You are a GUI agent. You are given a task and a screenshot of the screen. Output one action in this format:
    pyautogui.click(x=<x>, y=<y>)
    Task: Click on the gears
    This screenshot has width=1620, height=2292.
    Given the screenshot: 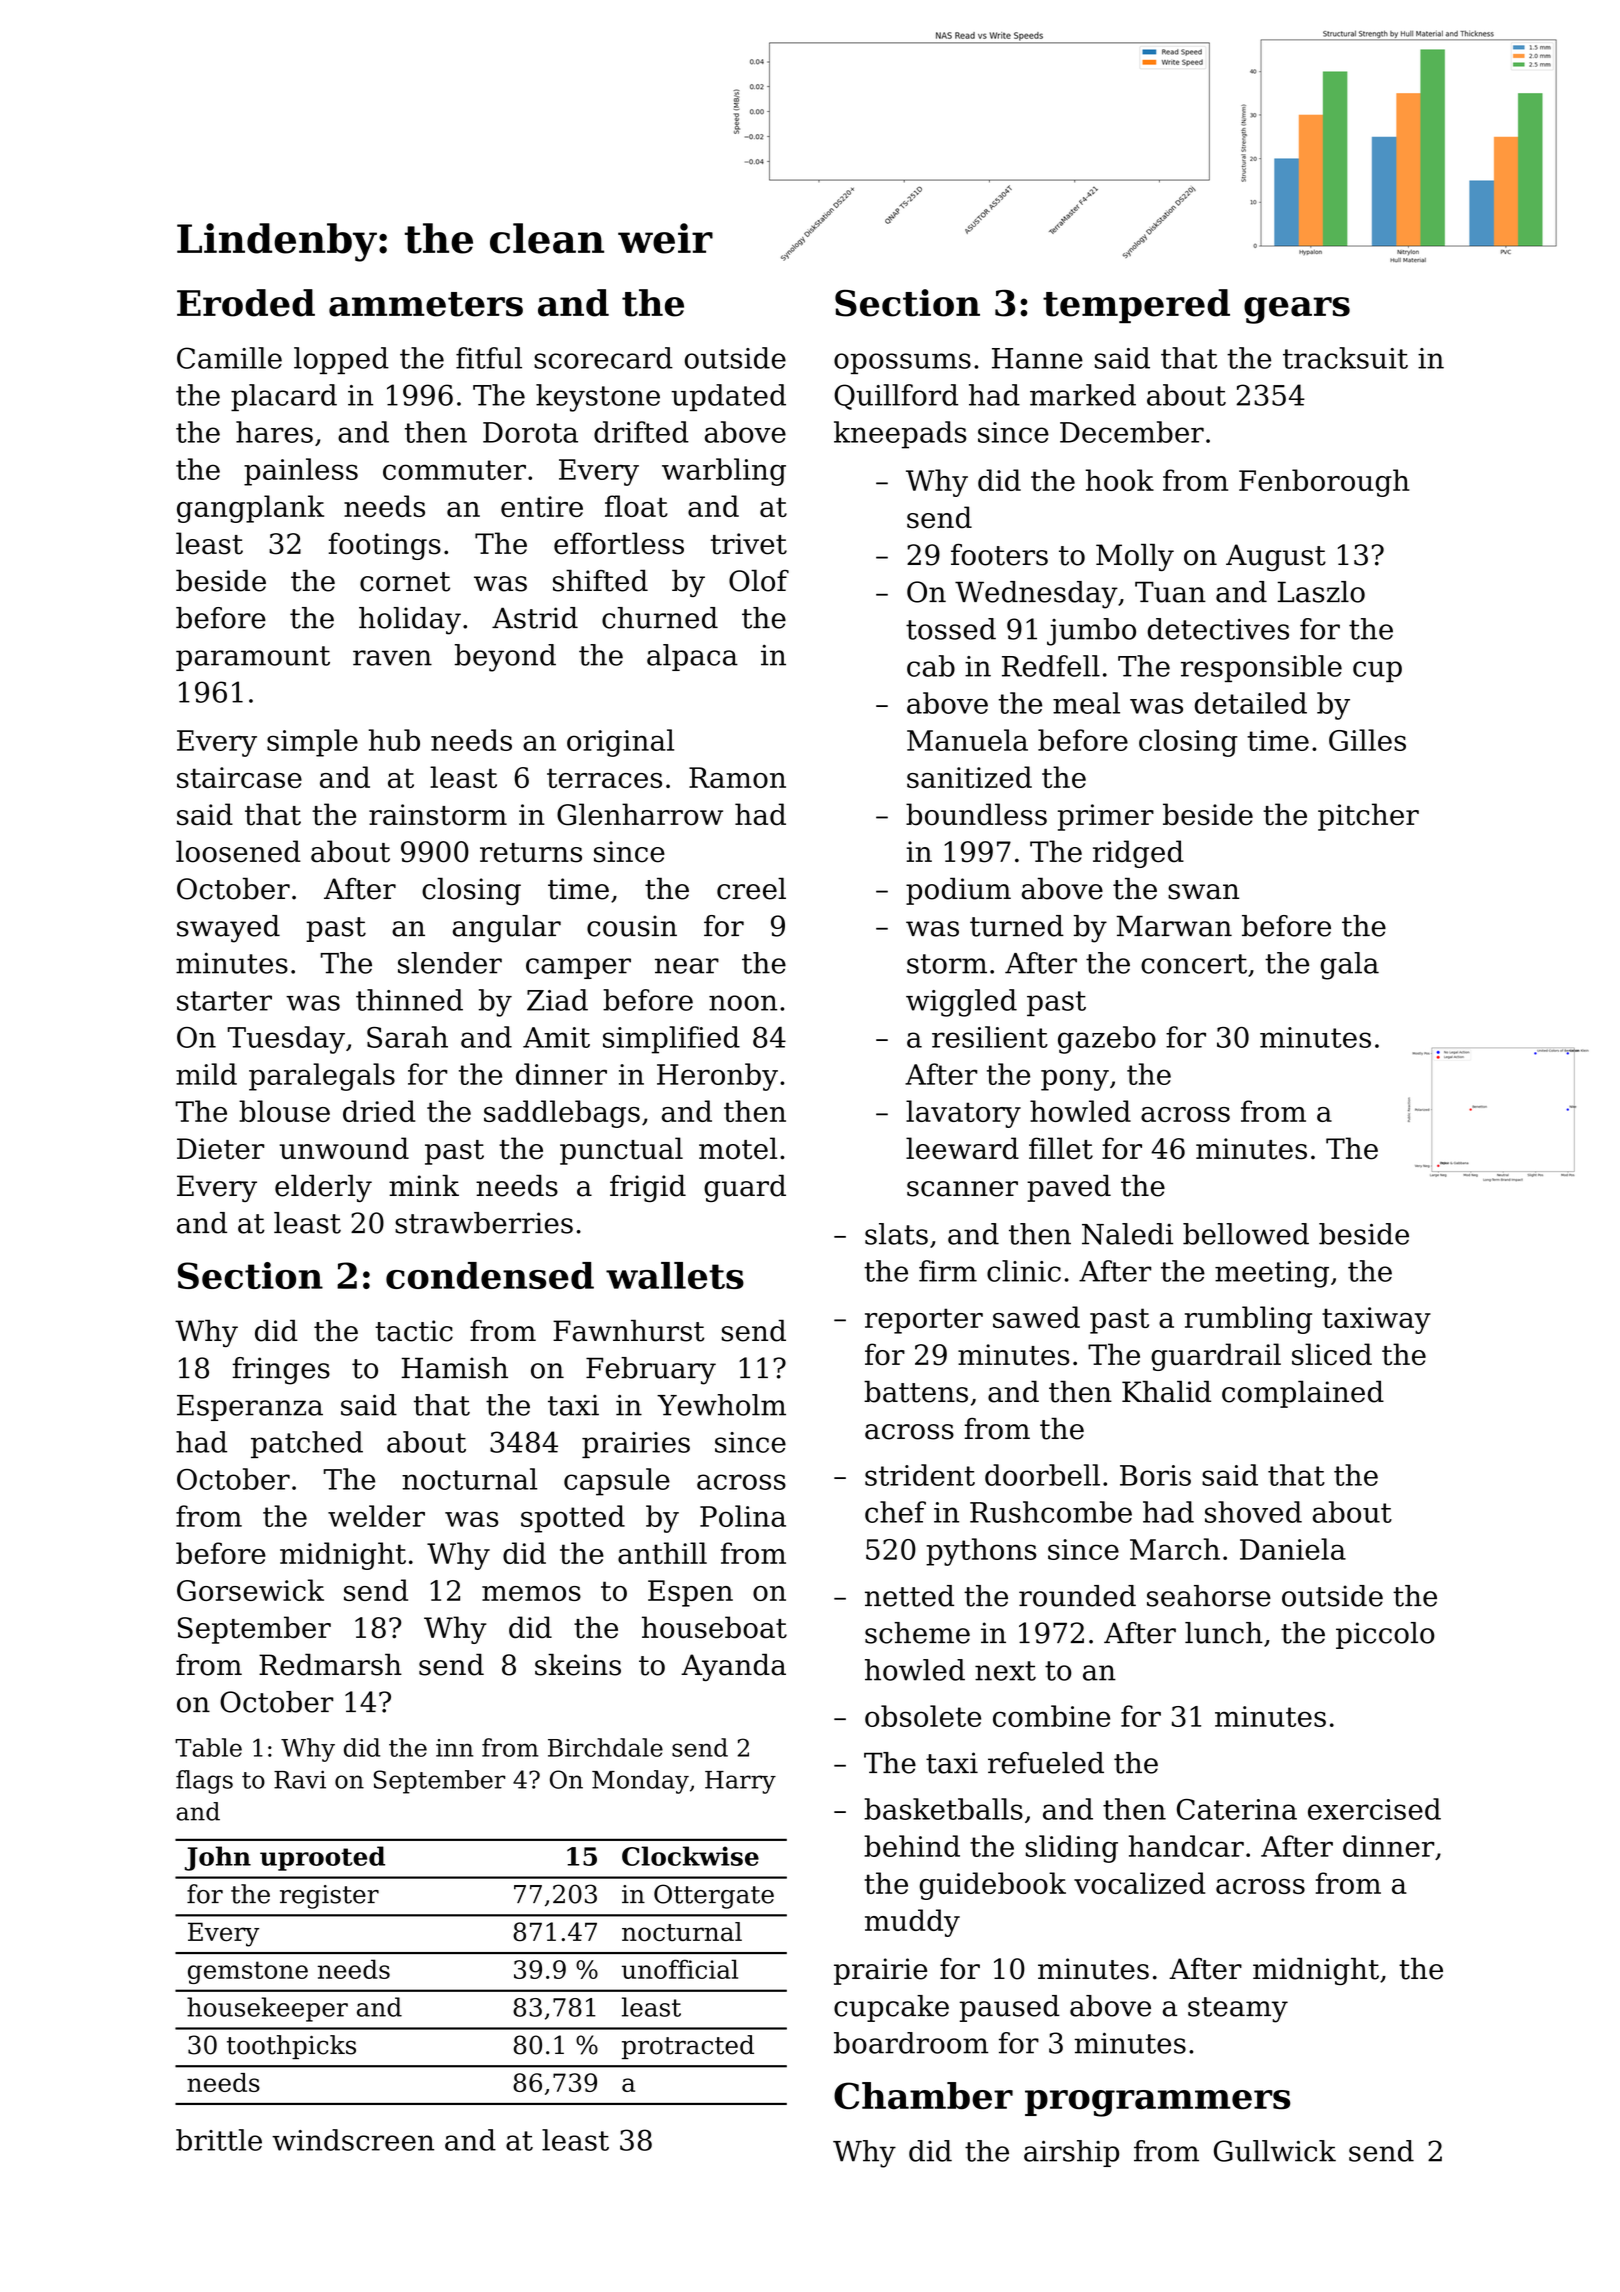 What is the action you would take?
    pyautogui.click(x=1297, y=310)
